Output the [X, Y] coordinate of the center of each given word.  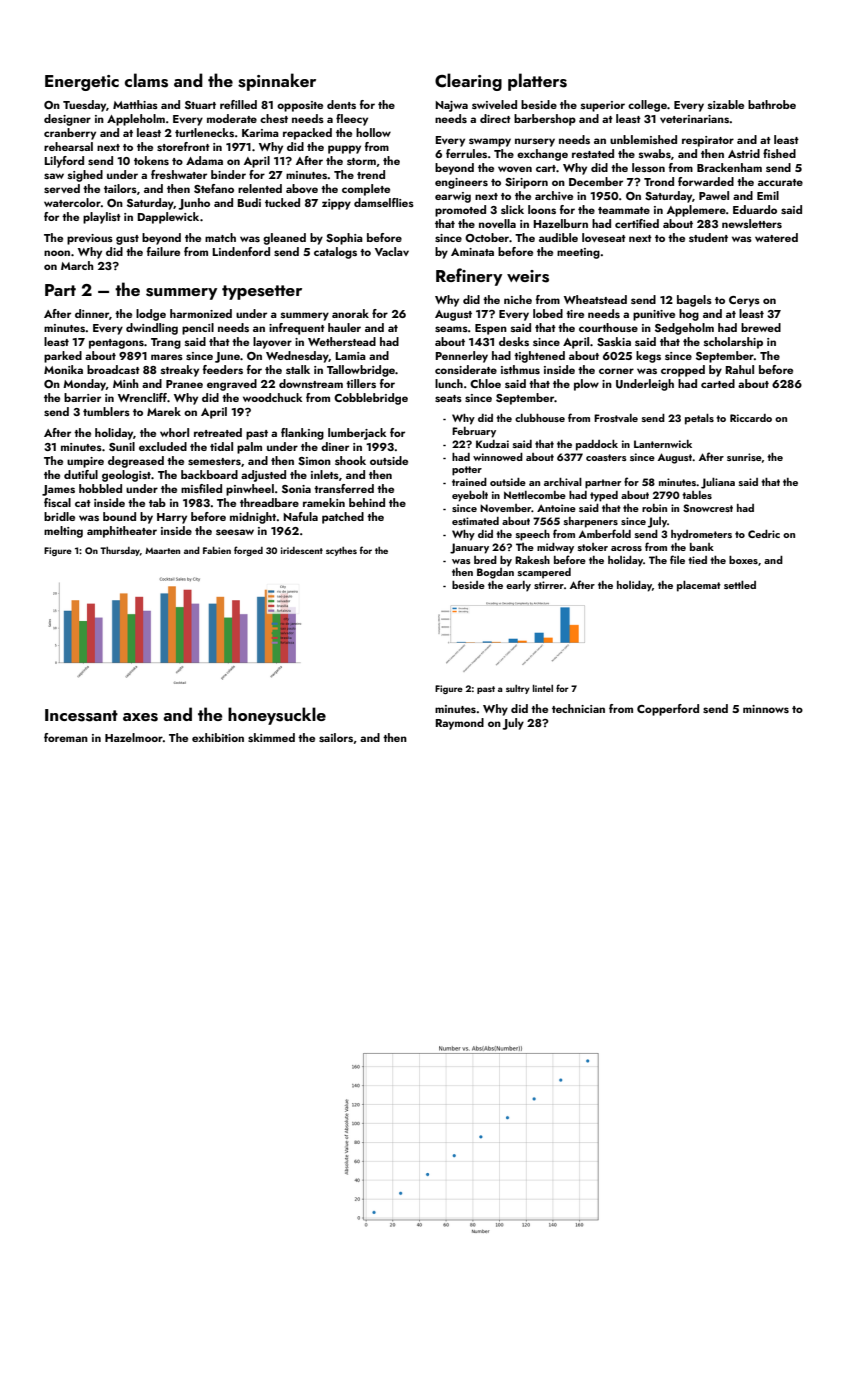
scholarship [733, 343]
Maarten [162, 551]
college [647, 106]
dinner [92, 313]
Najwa [451, 106]
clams [146, 80]
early [518, 586]
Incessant [81, 715]
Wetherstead [342, 341]
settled [740, 585]
